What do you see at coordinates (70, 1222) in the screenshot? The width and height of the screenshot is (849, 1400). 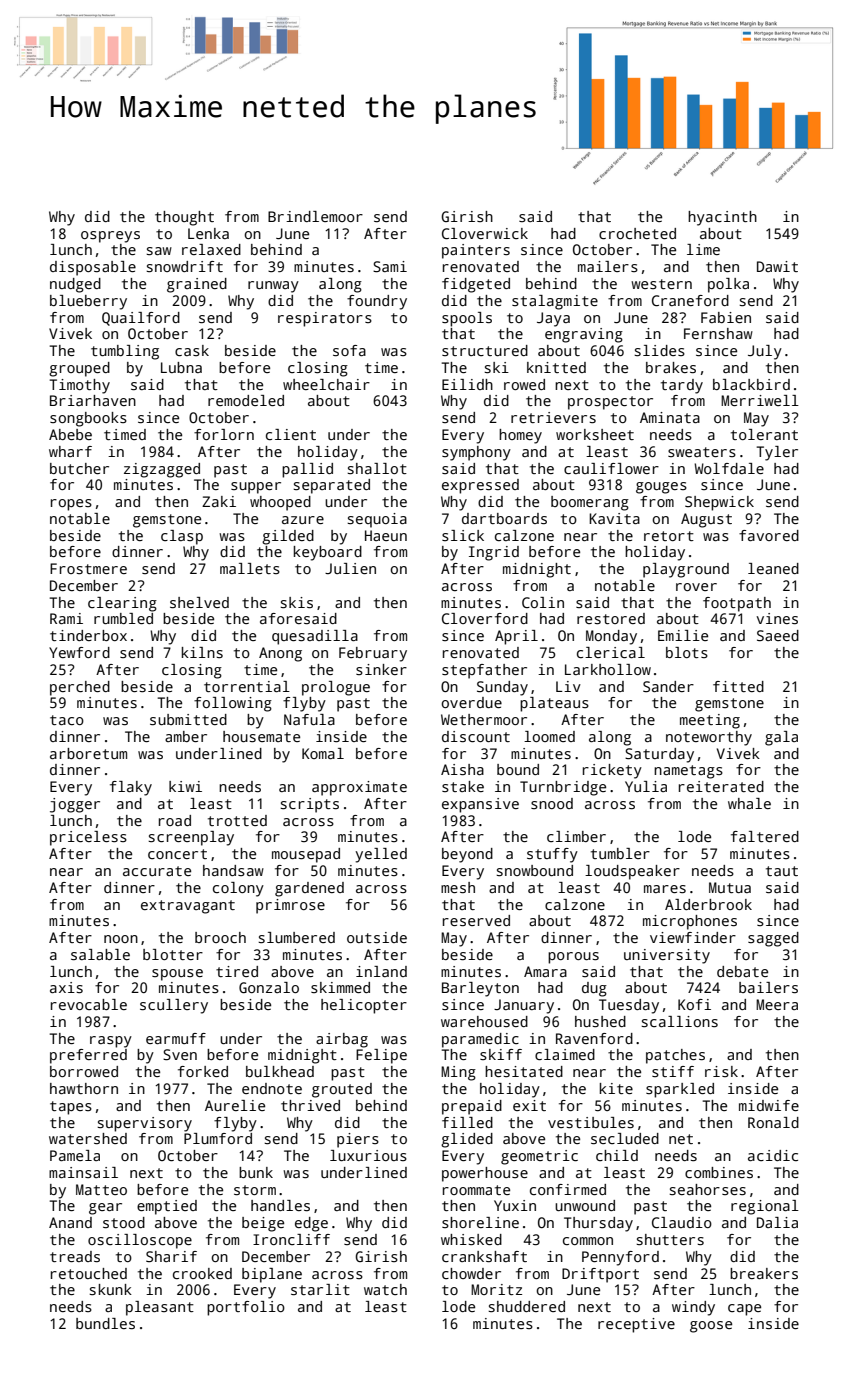 I see `Anand` at bounding box center [70, 1222].
